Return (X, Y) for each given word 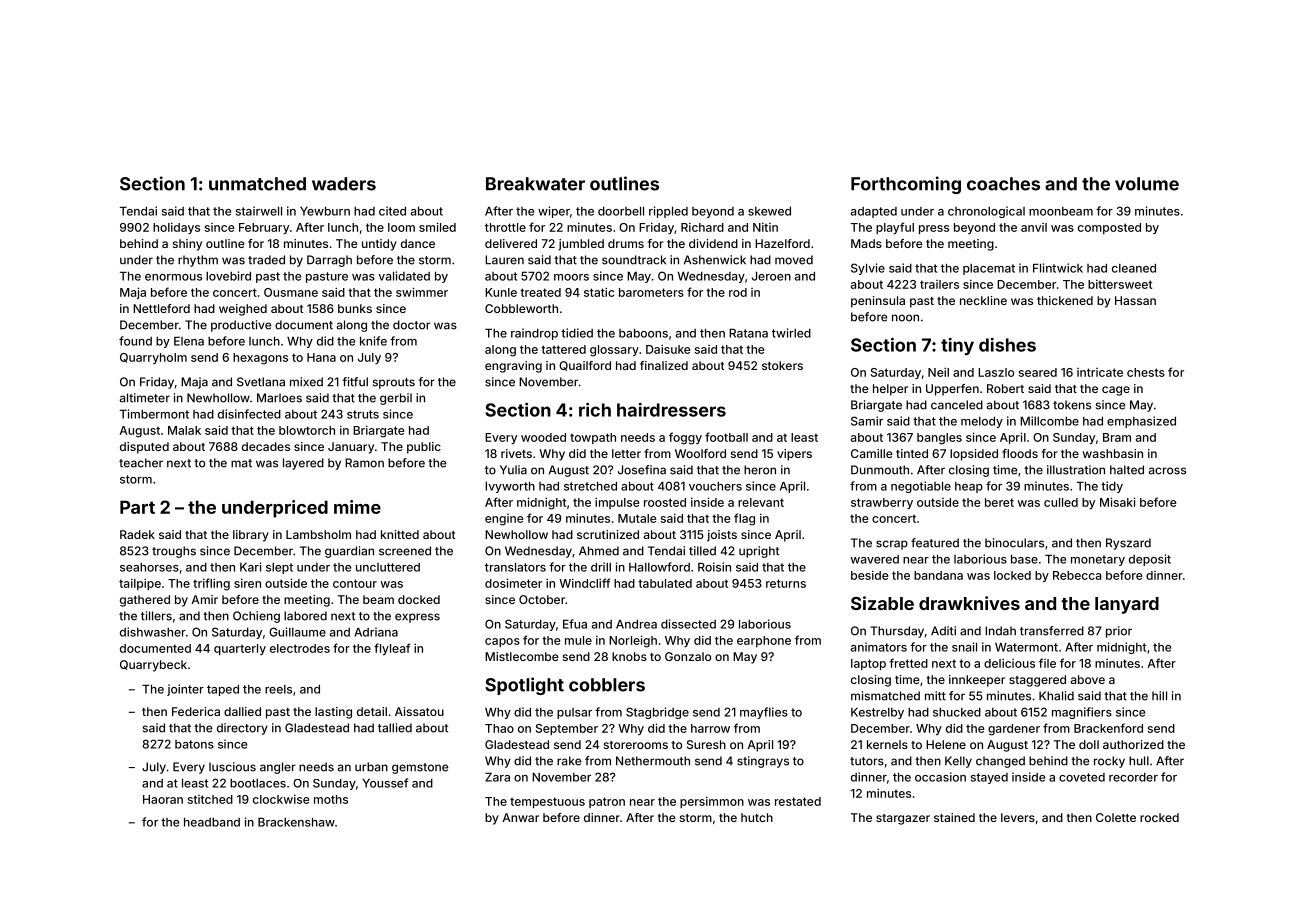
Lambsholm (318, 534)
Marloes (279, 398)
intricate (1100, 372)
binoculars (1014, 543)
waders (344, 184)
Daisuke (668, 349)
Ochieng (256, 617)
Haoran (163, 799)
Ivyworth (510, 487)
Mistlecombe (522, 656)
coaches (1003, 184)
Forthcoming (906, 185)
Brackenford (1108, 728)
